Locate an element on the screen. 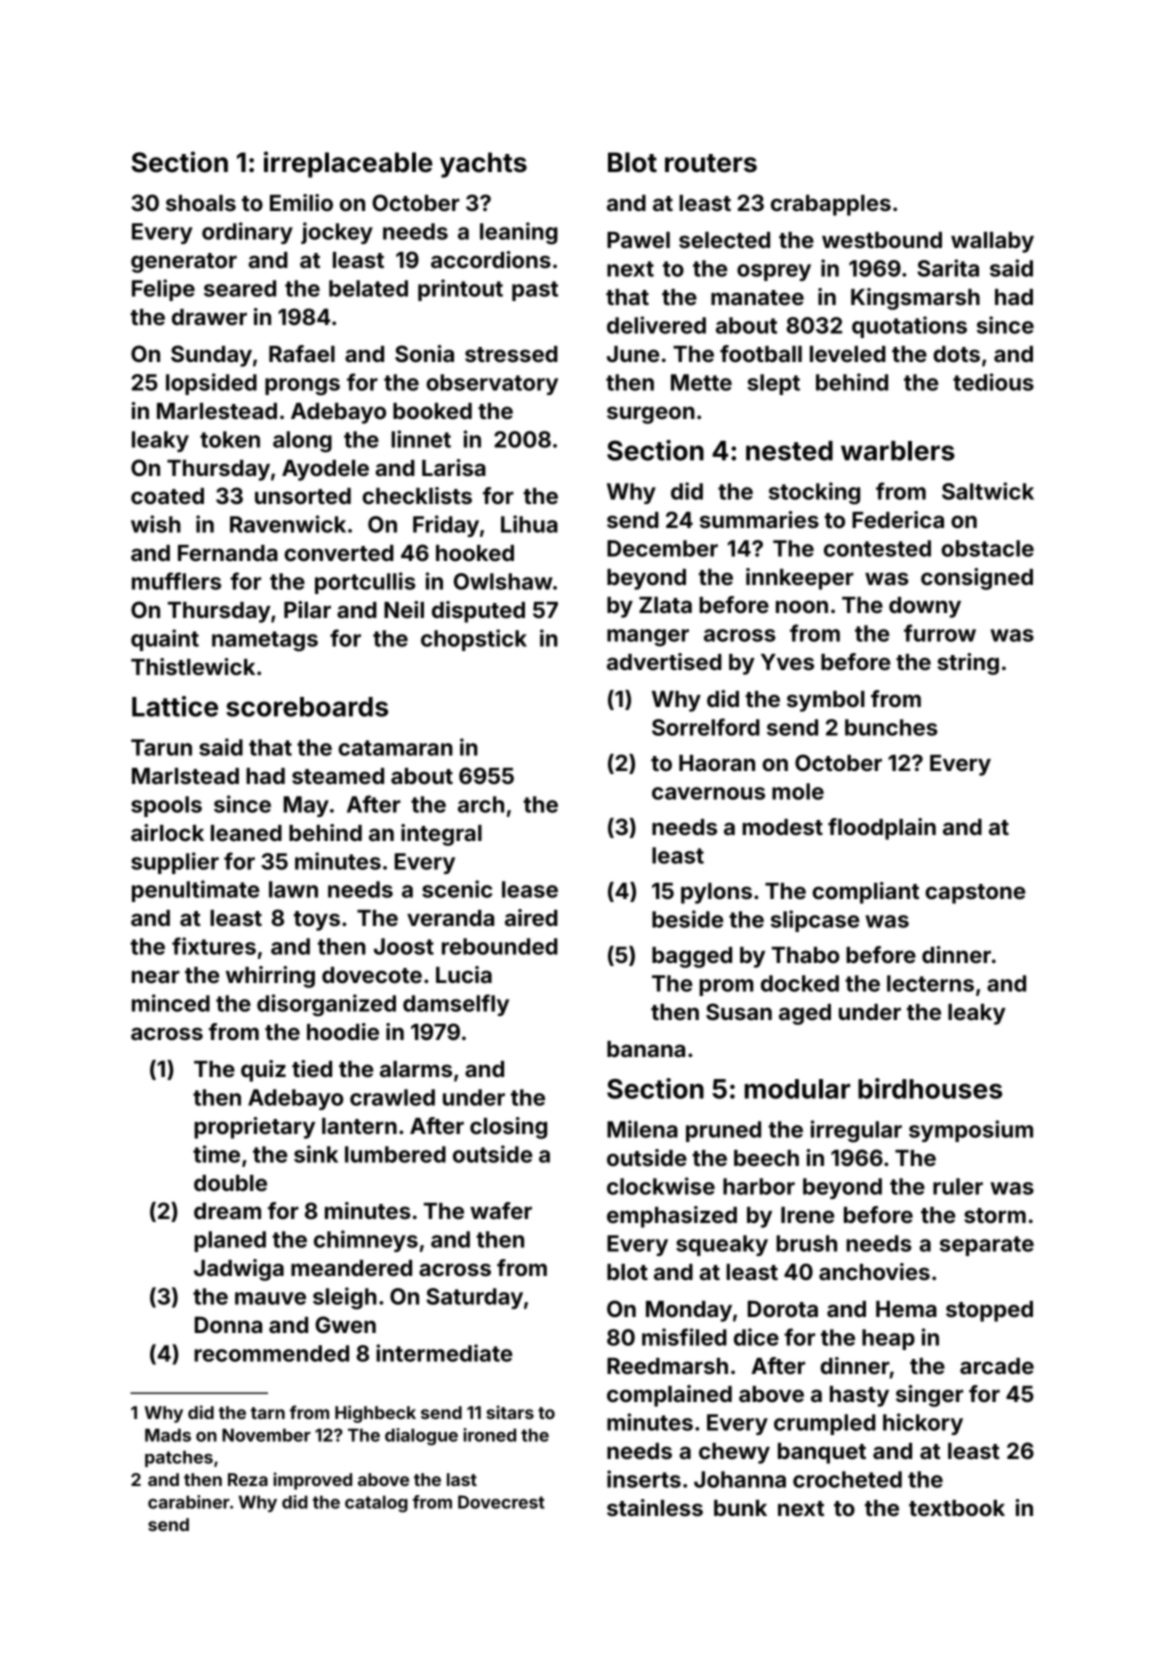 The height and width of the screenshot is (1654, 1165). jockey is located at coordinates (337, 233).
